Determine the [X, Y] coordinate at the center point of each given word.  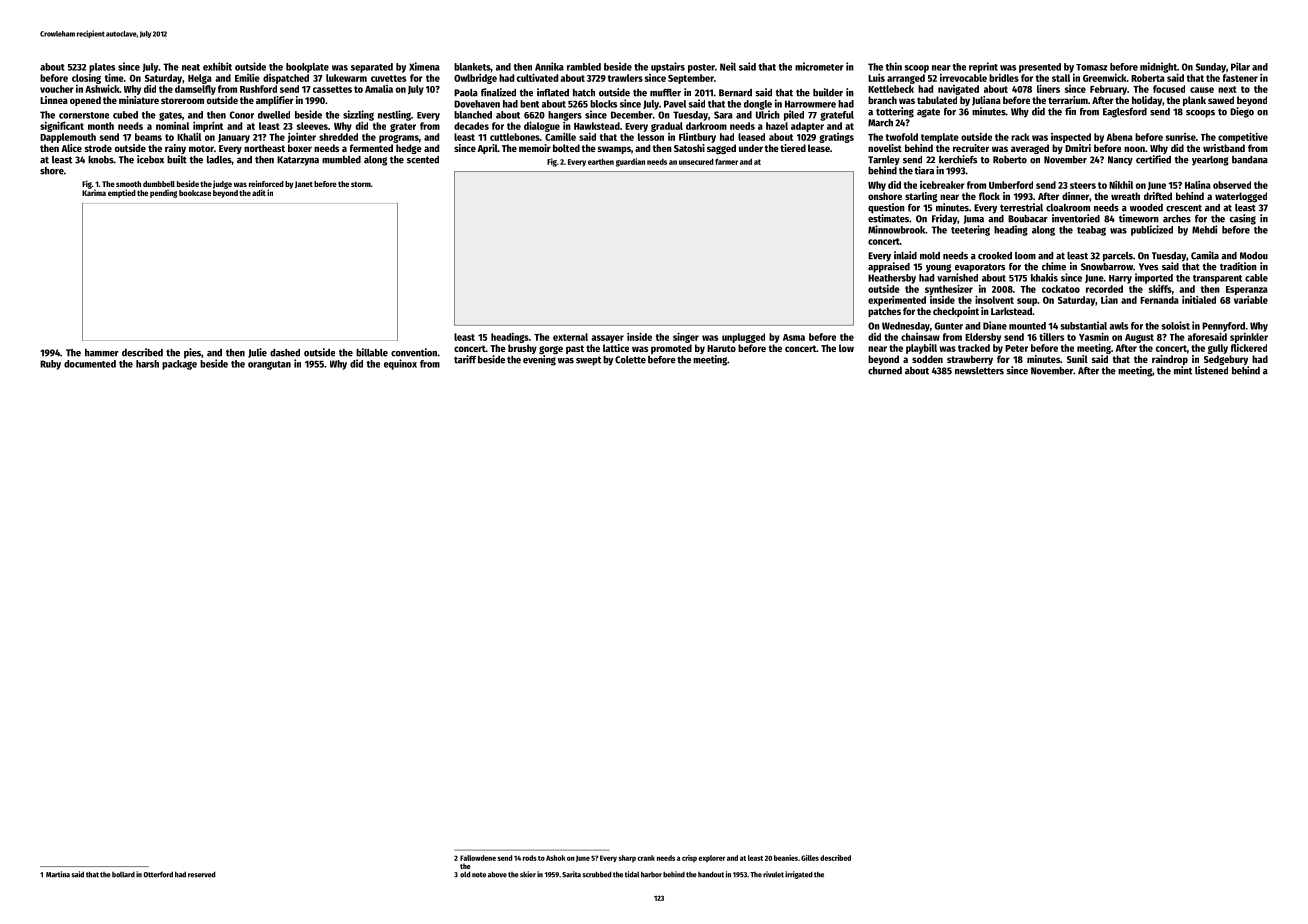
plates [102, 68]
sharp [627, 859]
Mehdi [1204, 229]
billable [372, 352]
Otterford [158, 874]
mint [1183, 370]
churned [885, 371]
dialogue [542, 126]
